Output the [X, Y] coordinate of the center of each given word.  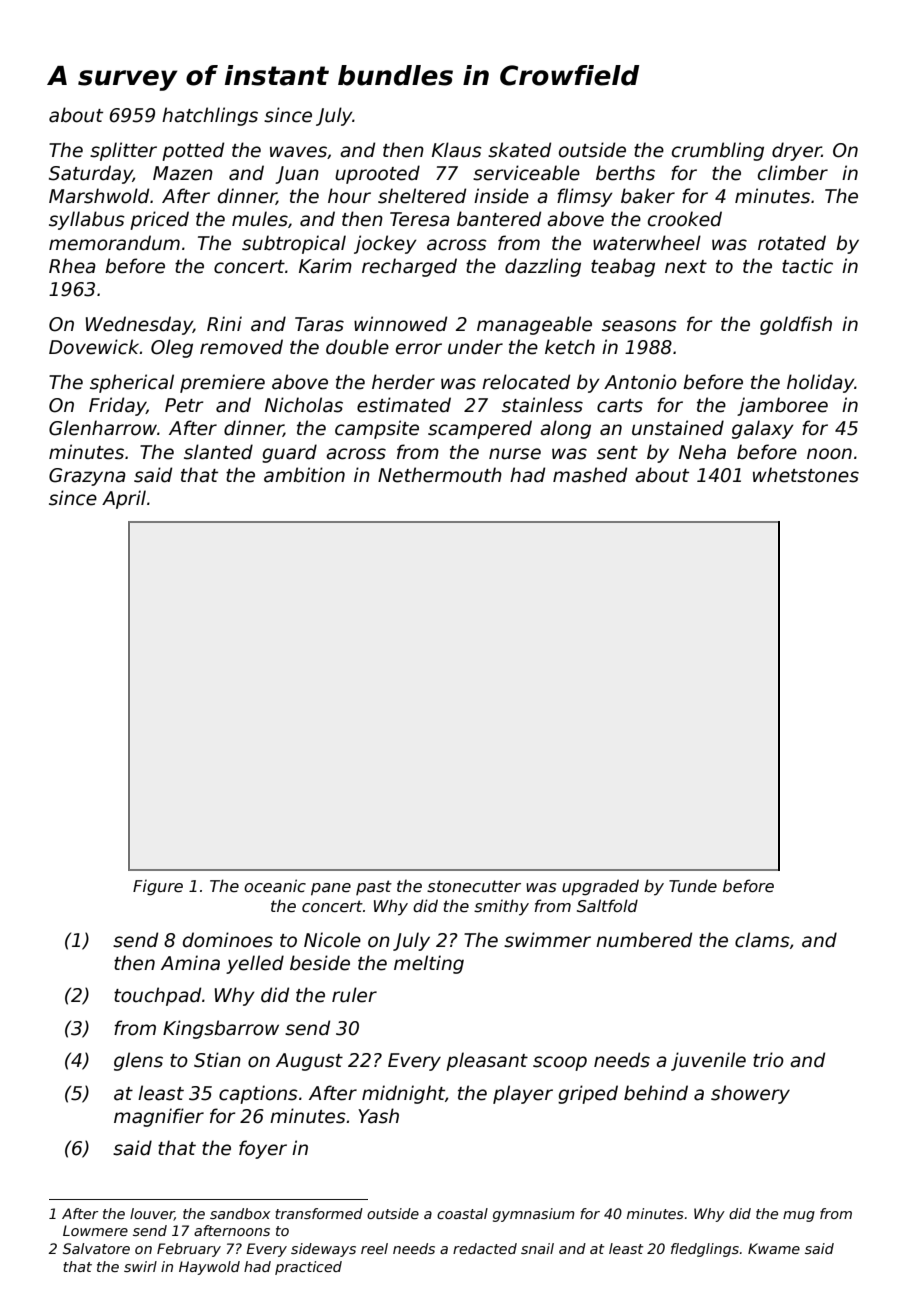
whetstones [806, 475]
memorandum [114, 243]
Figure [158, 887]
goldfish [796, 325]
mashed [590, 475]
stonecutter [474, 886]
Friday [117, 406]
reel [374, 1248]
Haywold [209, 1268]
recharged [409, 267]
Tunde [693, 885]
